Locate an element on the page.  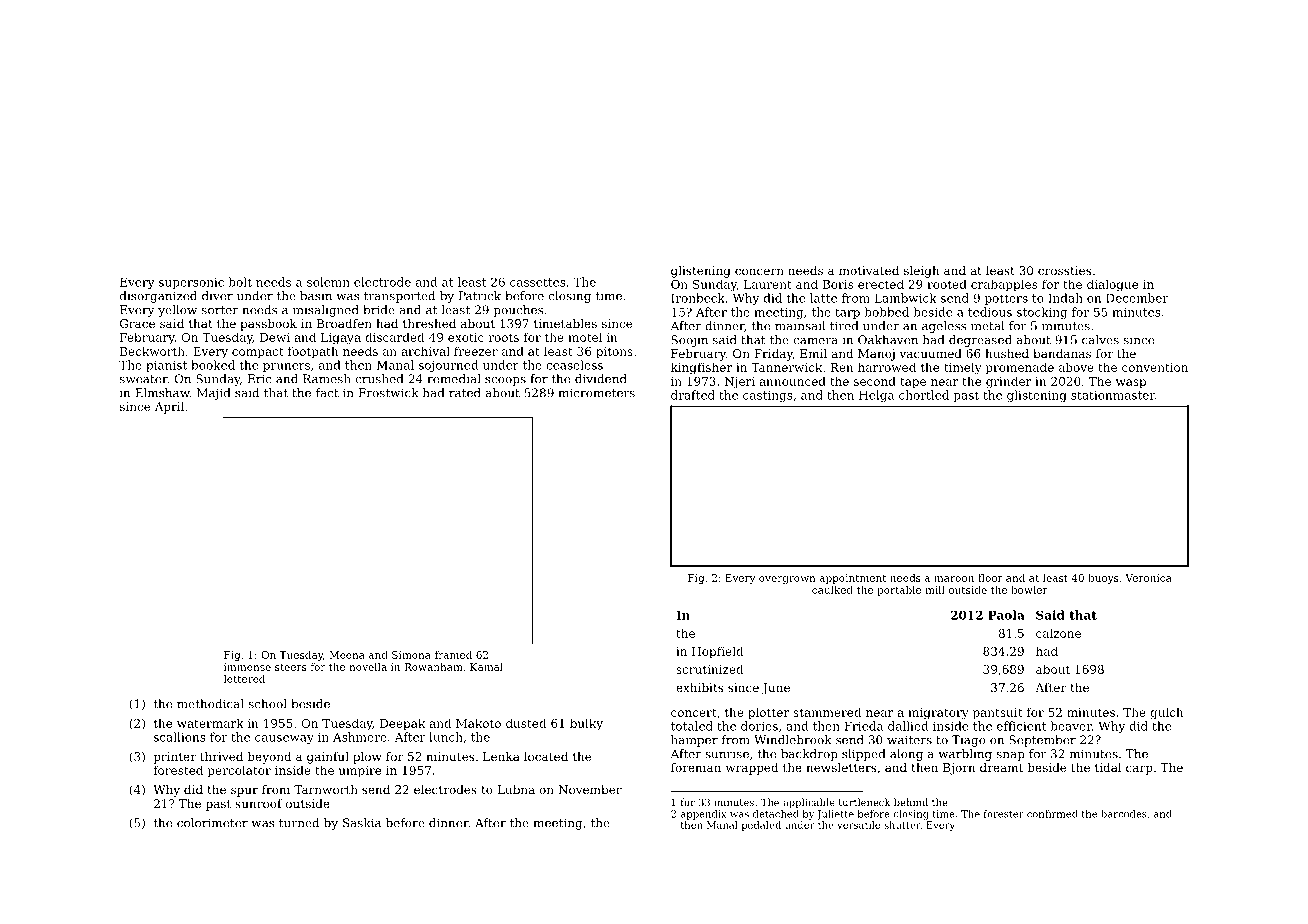
calzone is located at coordinates (1058, 633).
